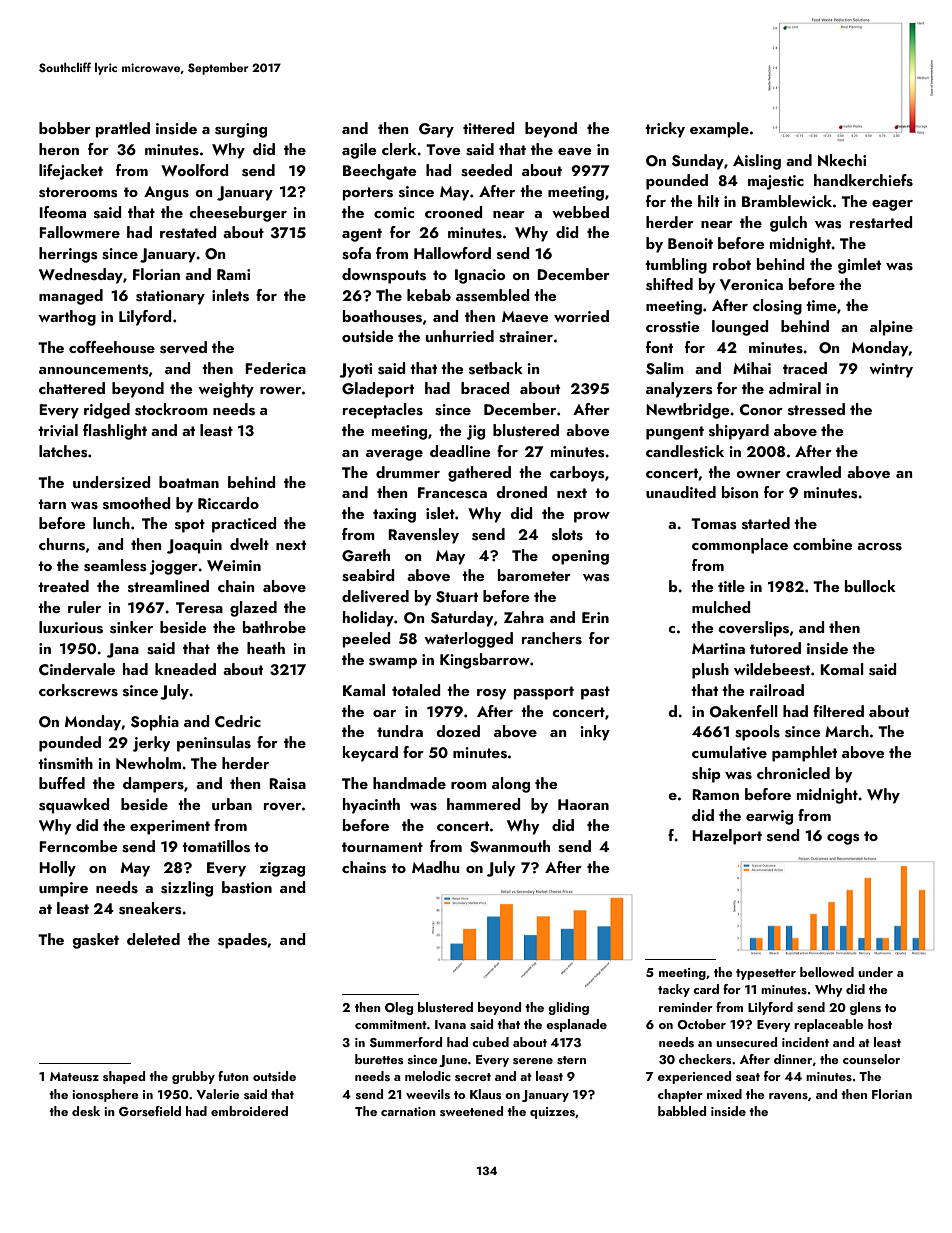 This image has width=952, height=1233. What do you see at coordinates (226, 390) in the image?
I see `weighty` at bounding box center [226, 390].
